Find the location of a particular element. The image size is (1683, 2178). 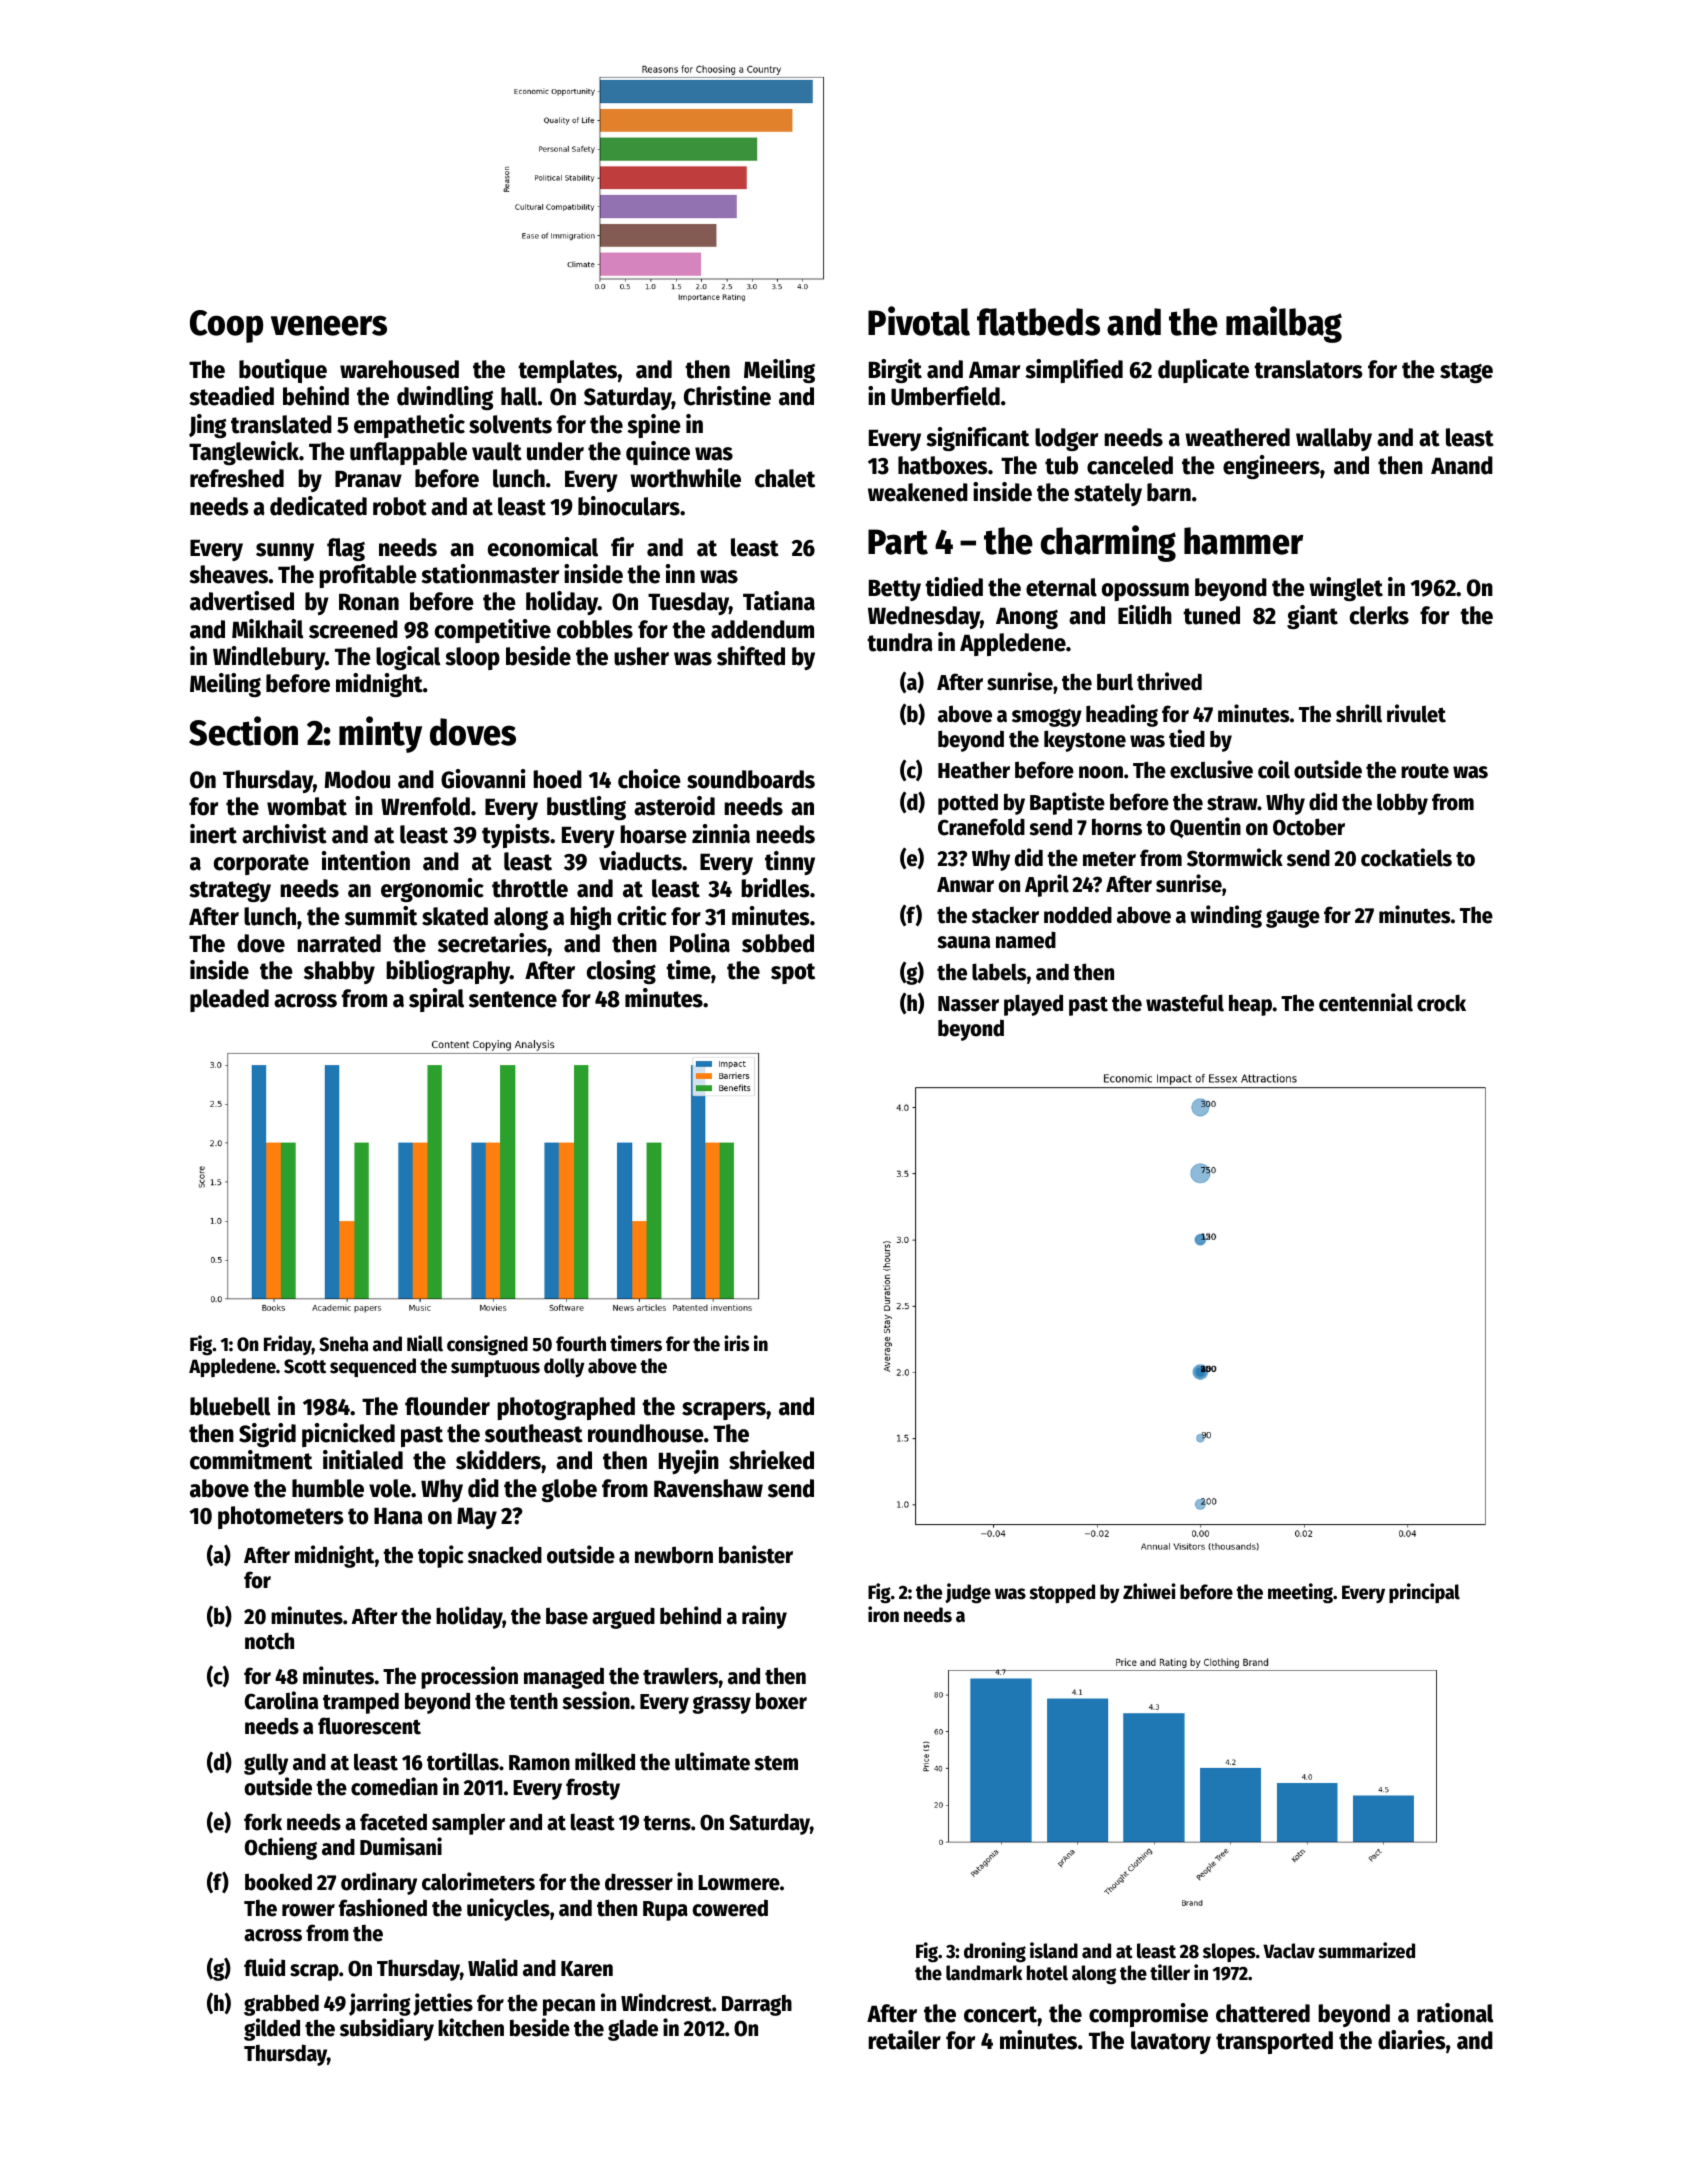

transported is located at coordinates (1274, 2042).
